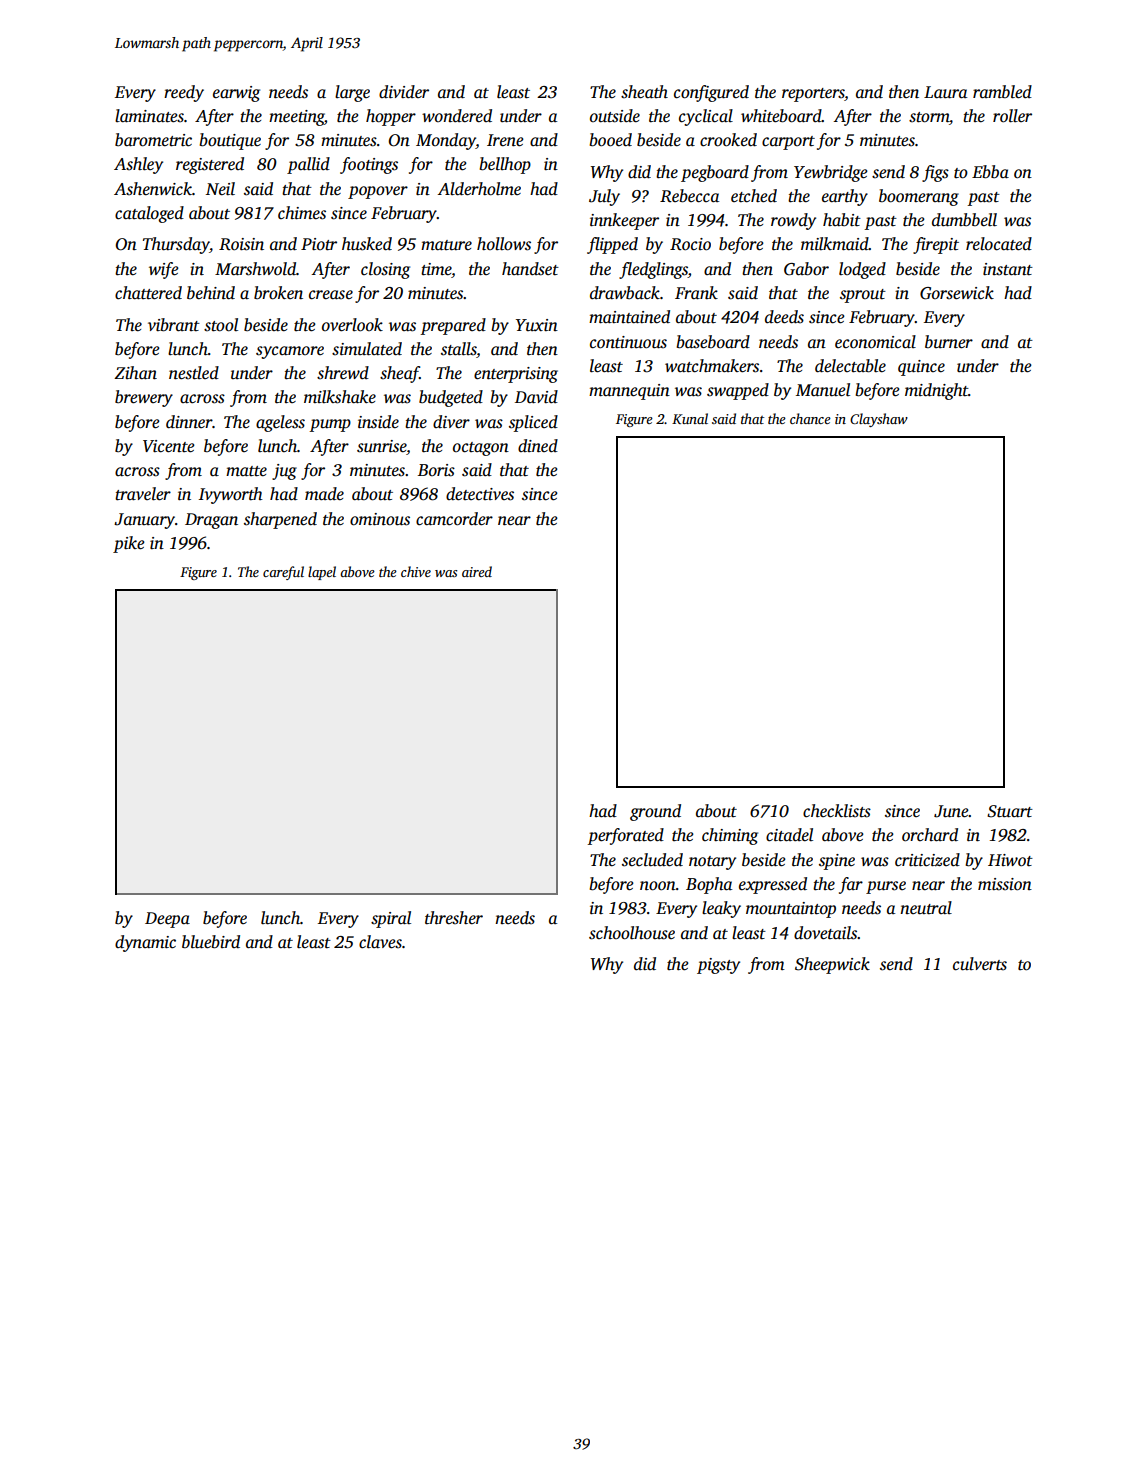 The height and width of the document is (1484, 1147). I want to click on schoolhouse, so click(632, 933).
